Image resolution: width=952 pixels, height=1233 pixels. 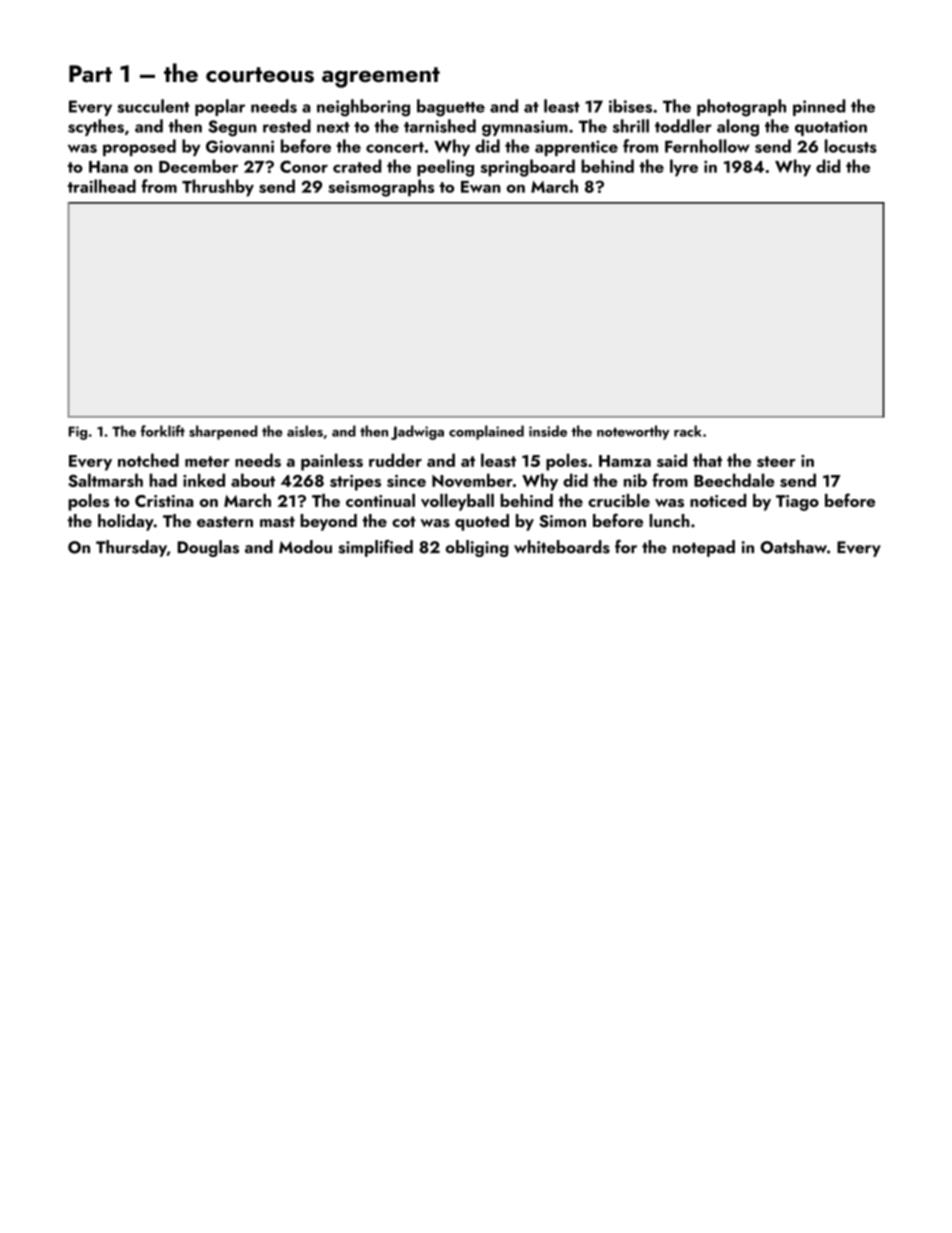 I want to click on Thrushby, so click(x=218, y=188).
